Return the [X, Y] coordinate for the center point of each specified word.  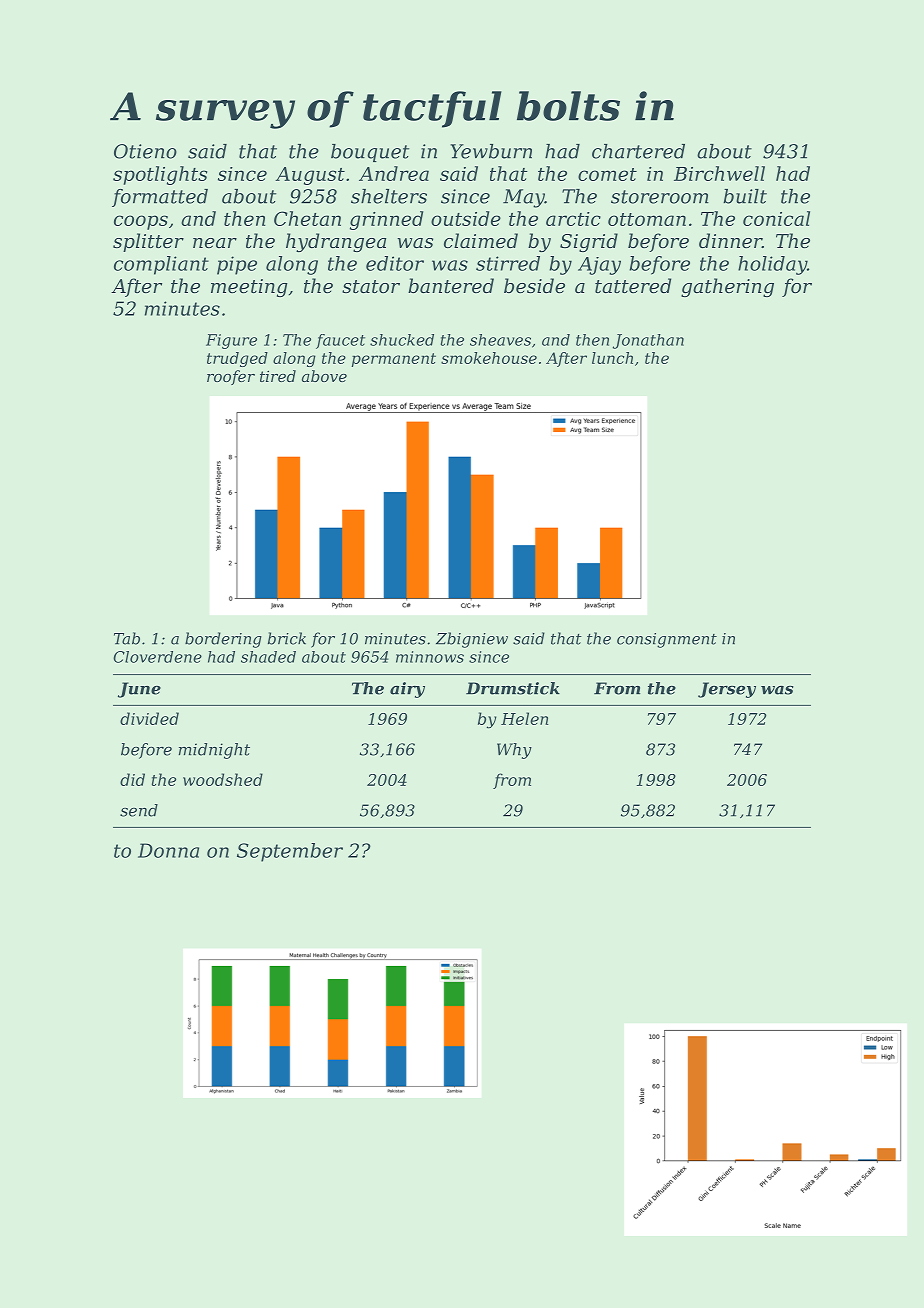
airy [407, 690]
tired [278, 376]
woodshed [223, 779]
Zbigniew [472, 640]
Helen [525, 718]
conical [776, 218]
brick [287, 638]
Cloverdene [157, 657]
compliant [161, 265]
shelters [389, 196]
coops [141, 222]
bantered [451, 285]
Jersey [727, 690]
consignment [667, 640]
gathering [727, 287]
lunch [612, 358]
